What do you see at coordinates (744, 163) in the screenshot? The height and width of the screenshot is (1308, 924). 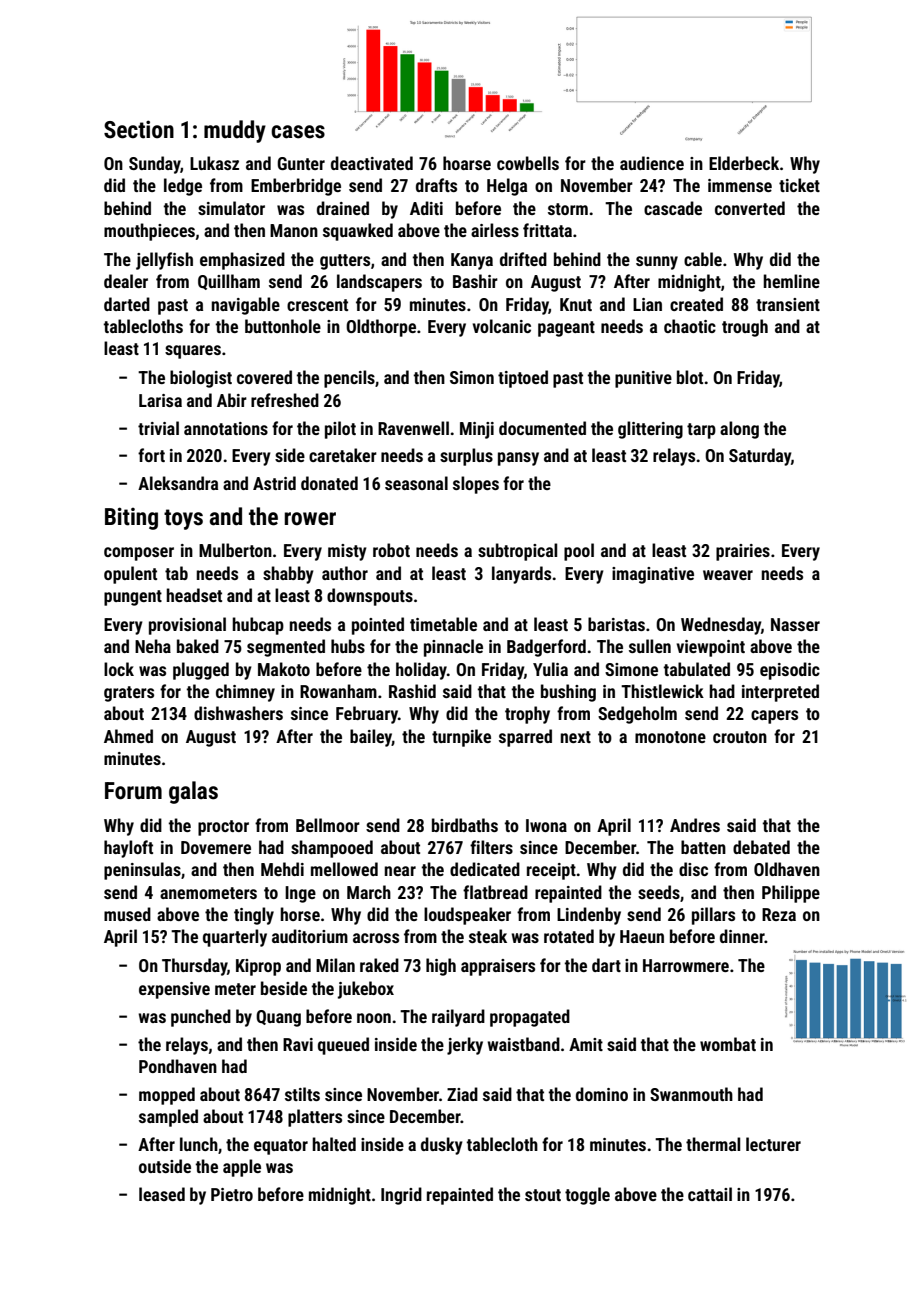 I see `Elderbeck` at bounding box center [744, 163].
